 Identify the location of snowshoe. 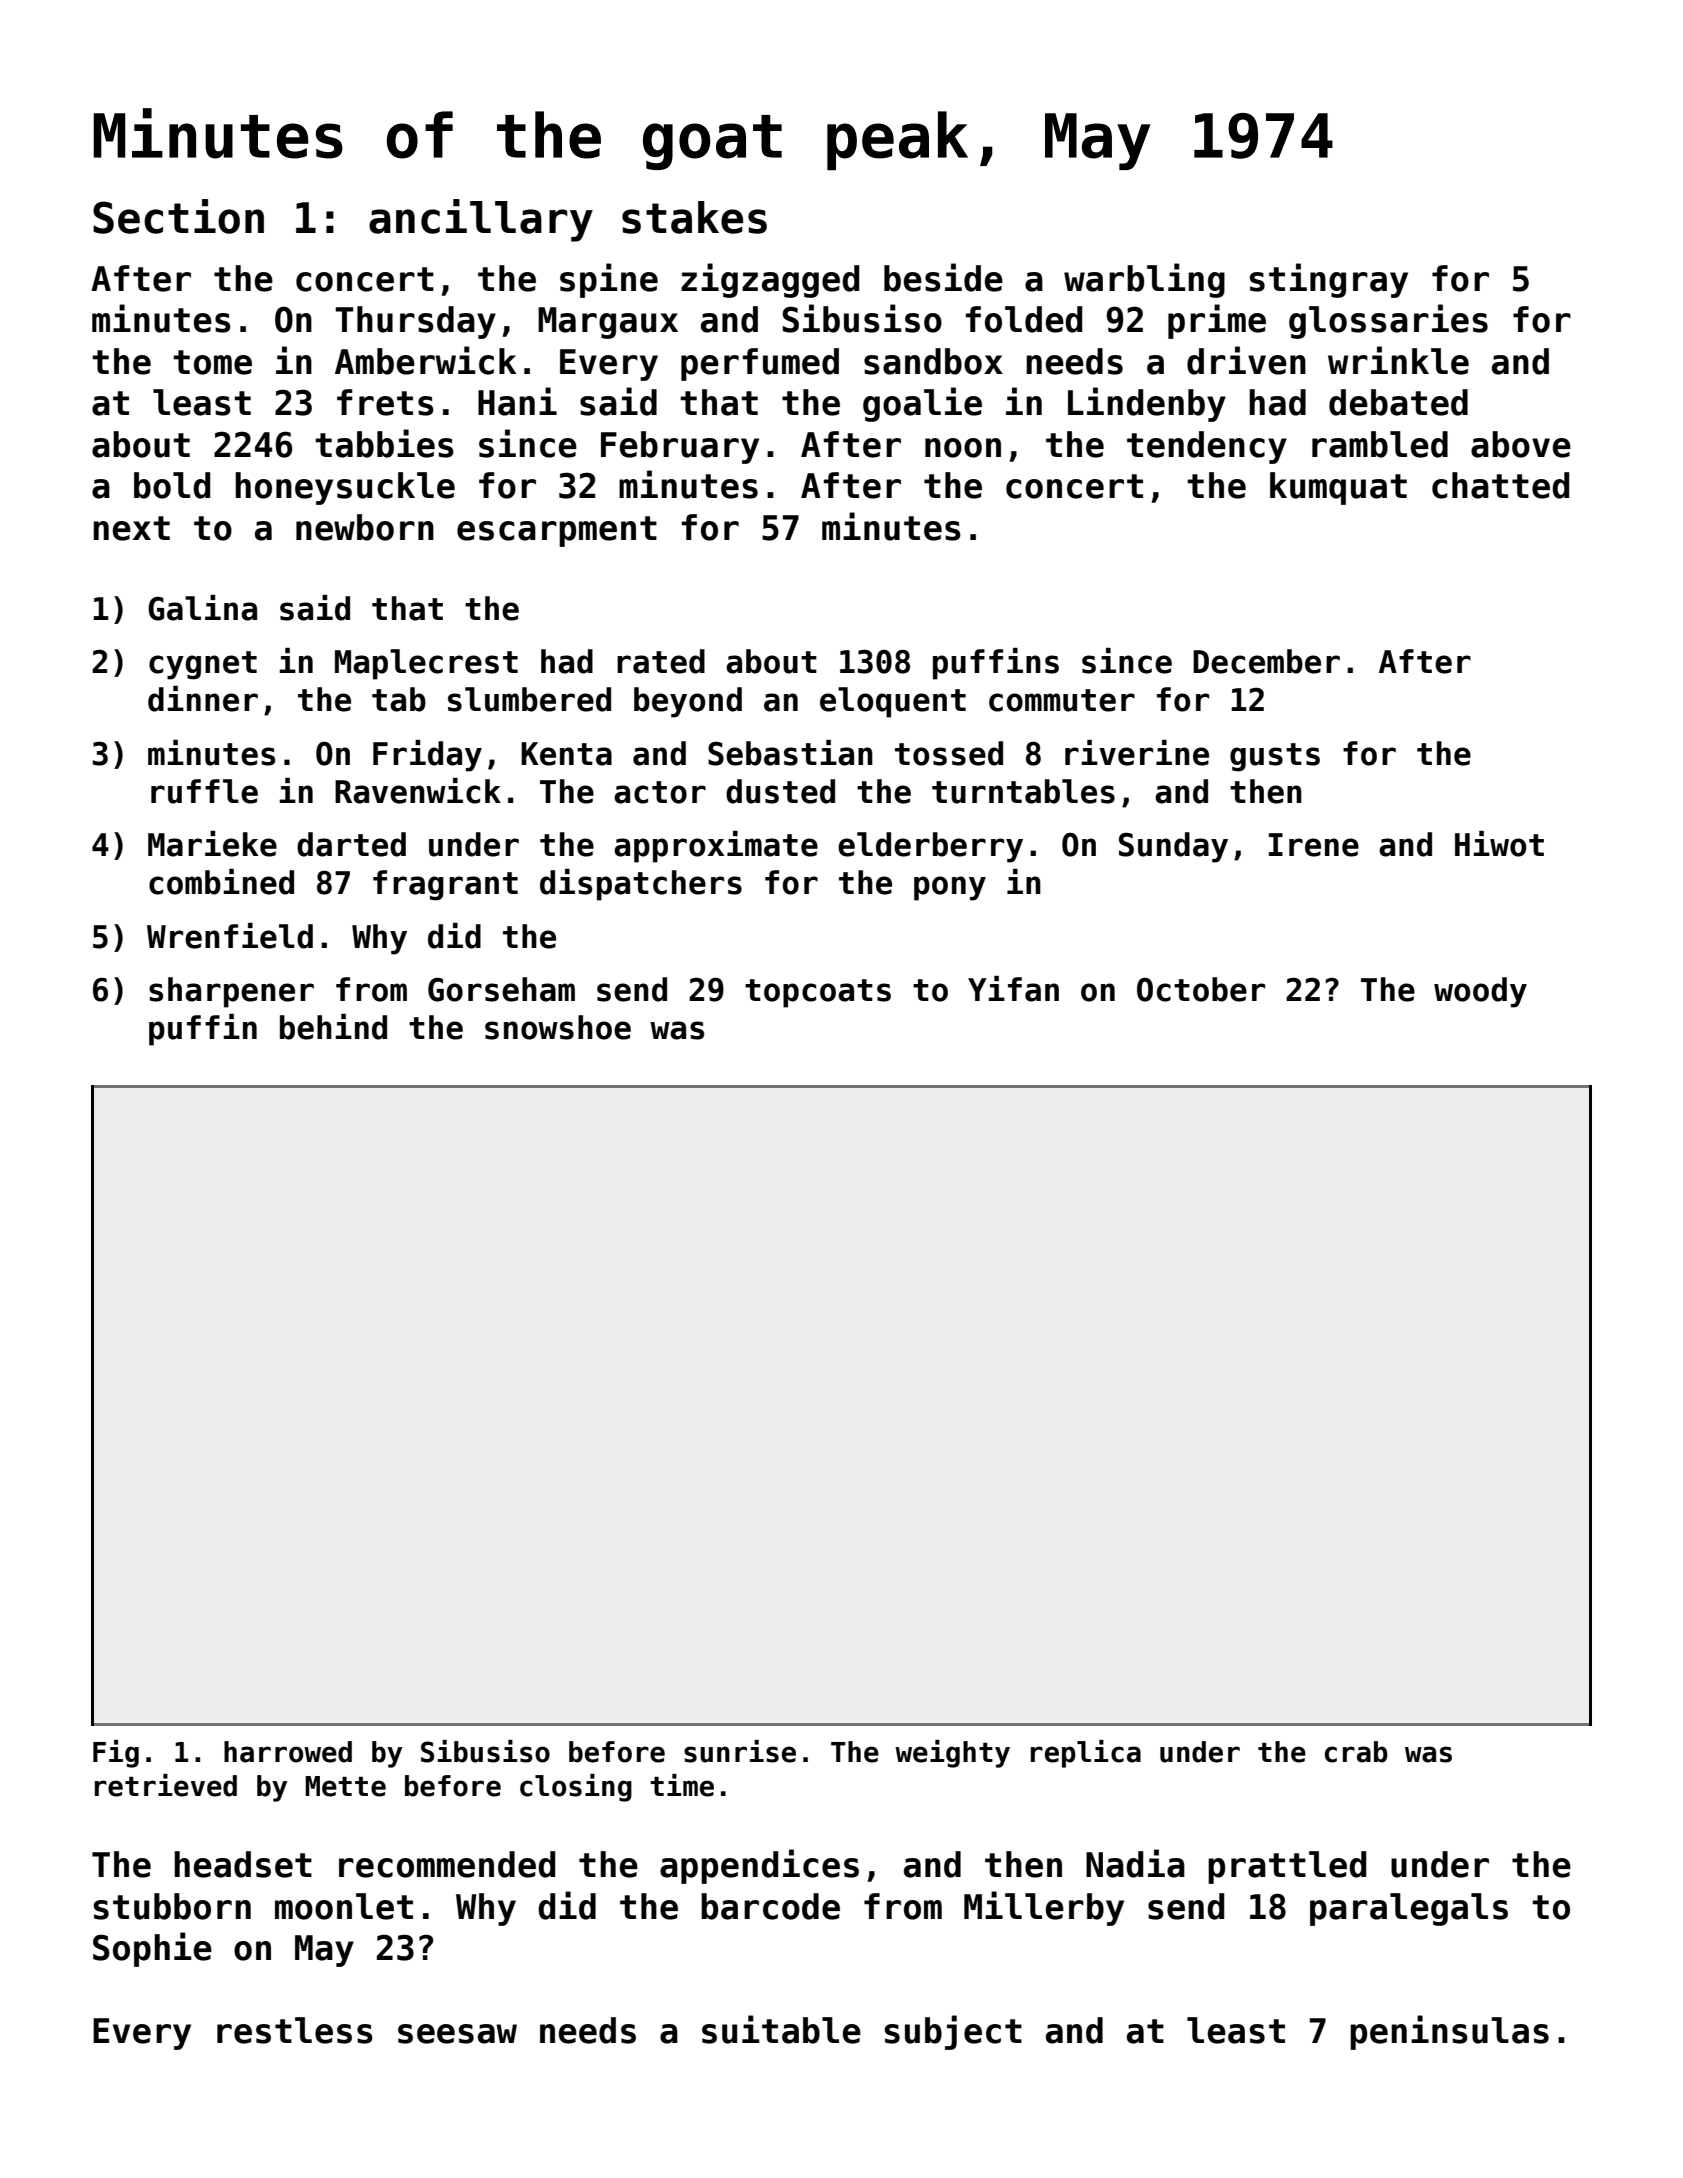
(558, 1027).
